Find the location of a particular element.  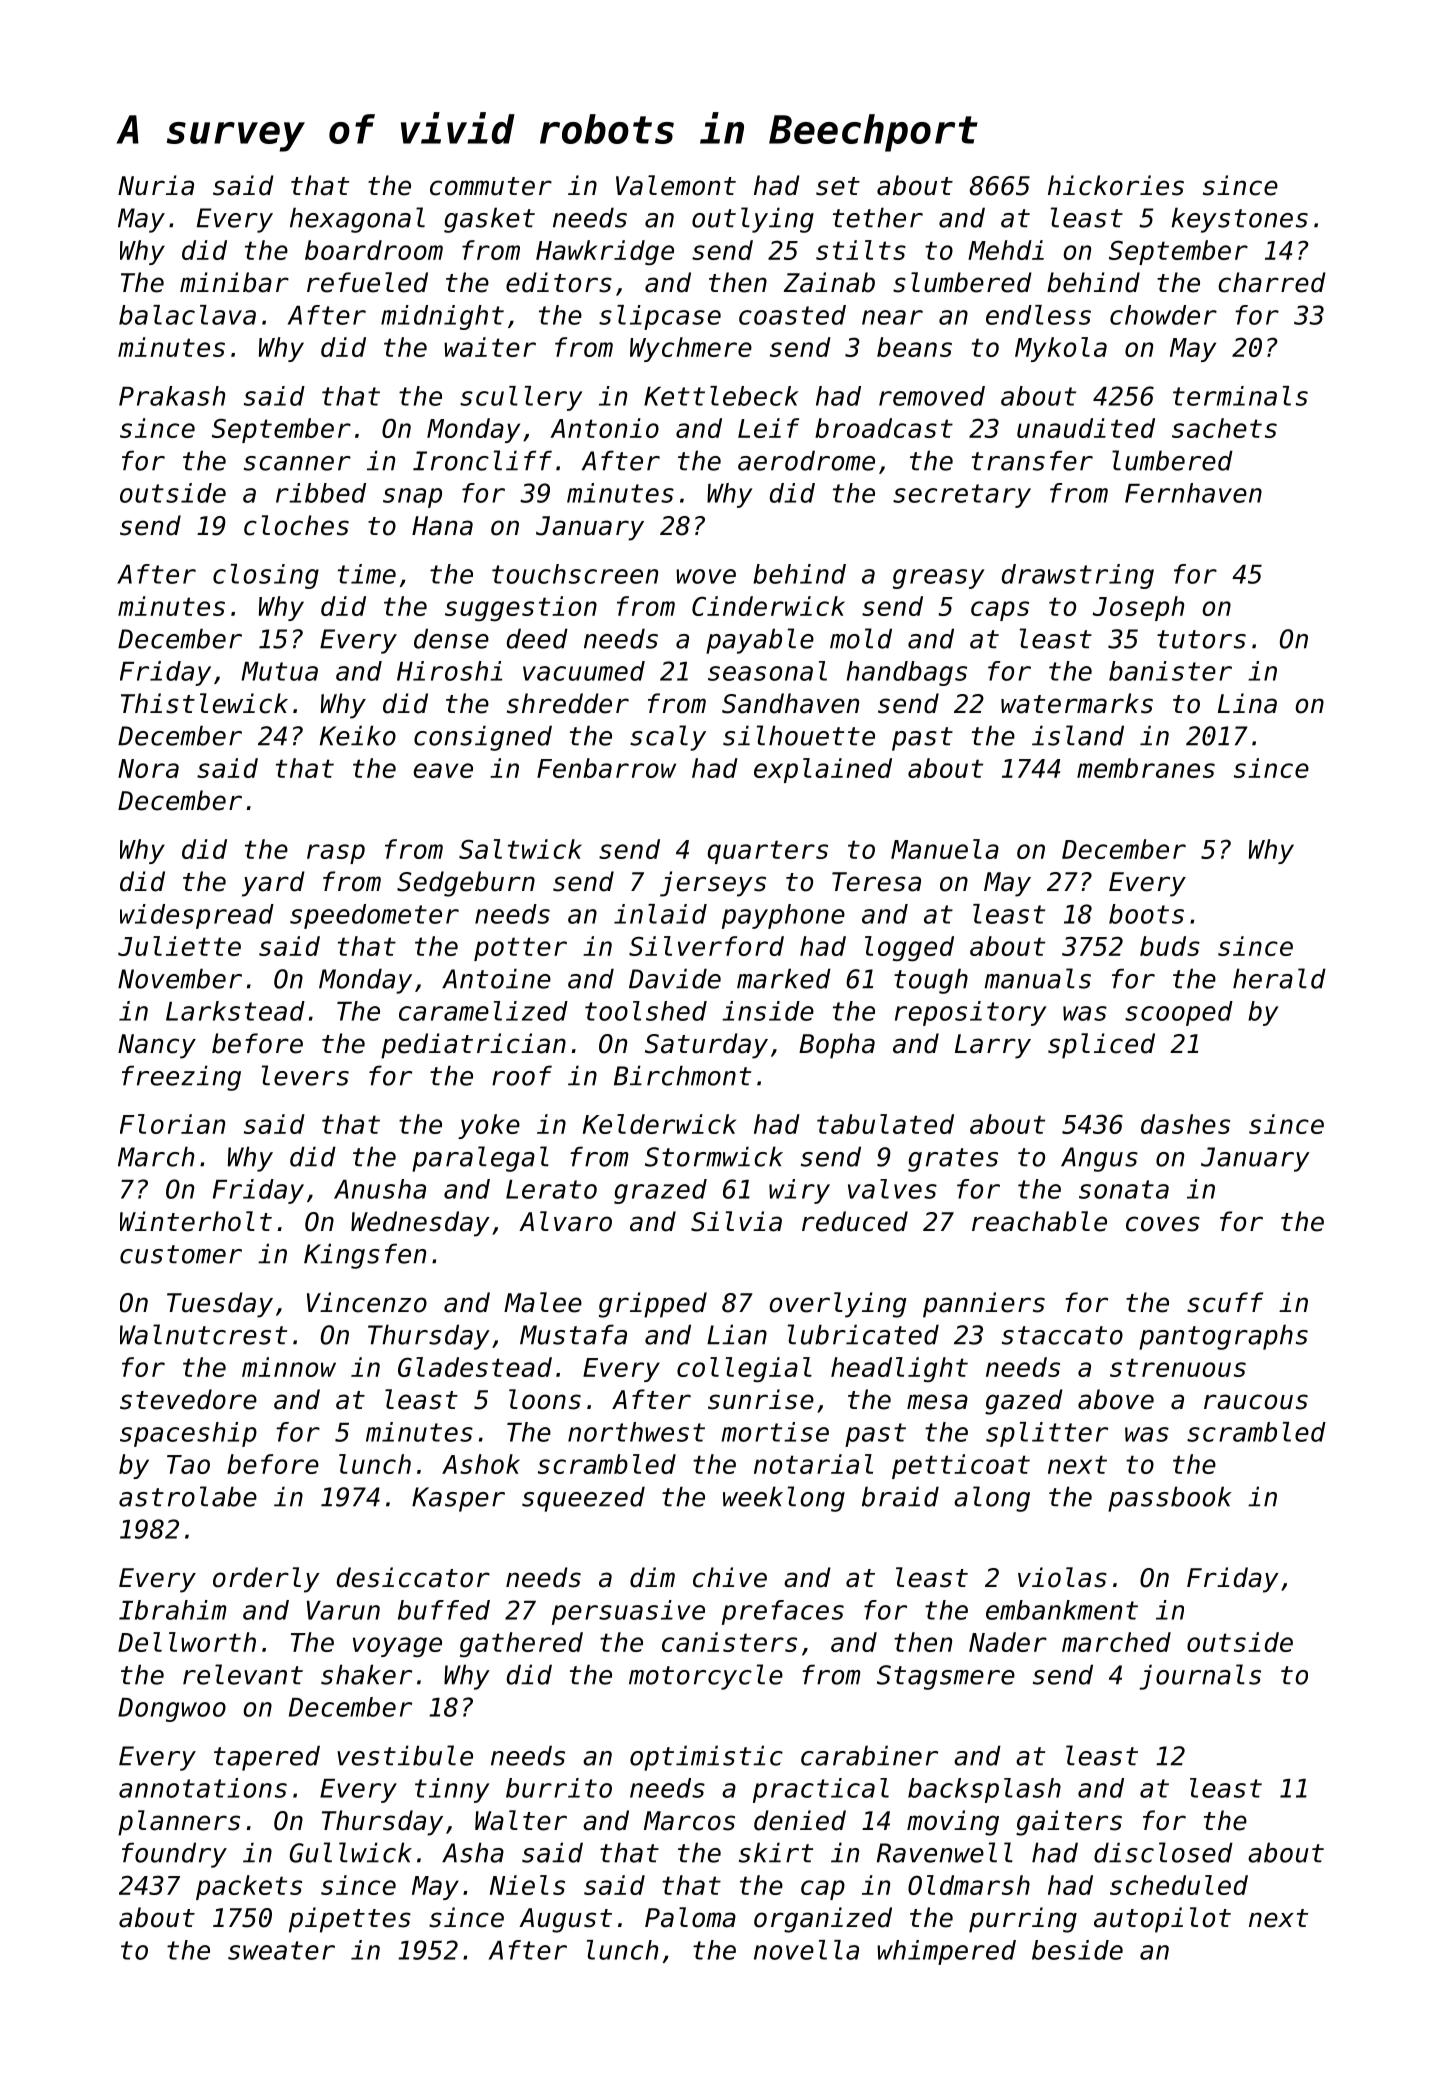

inlaid is located at coordinates (660, 914).
